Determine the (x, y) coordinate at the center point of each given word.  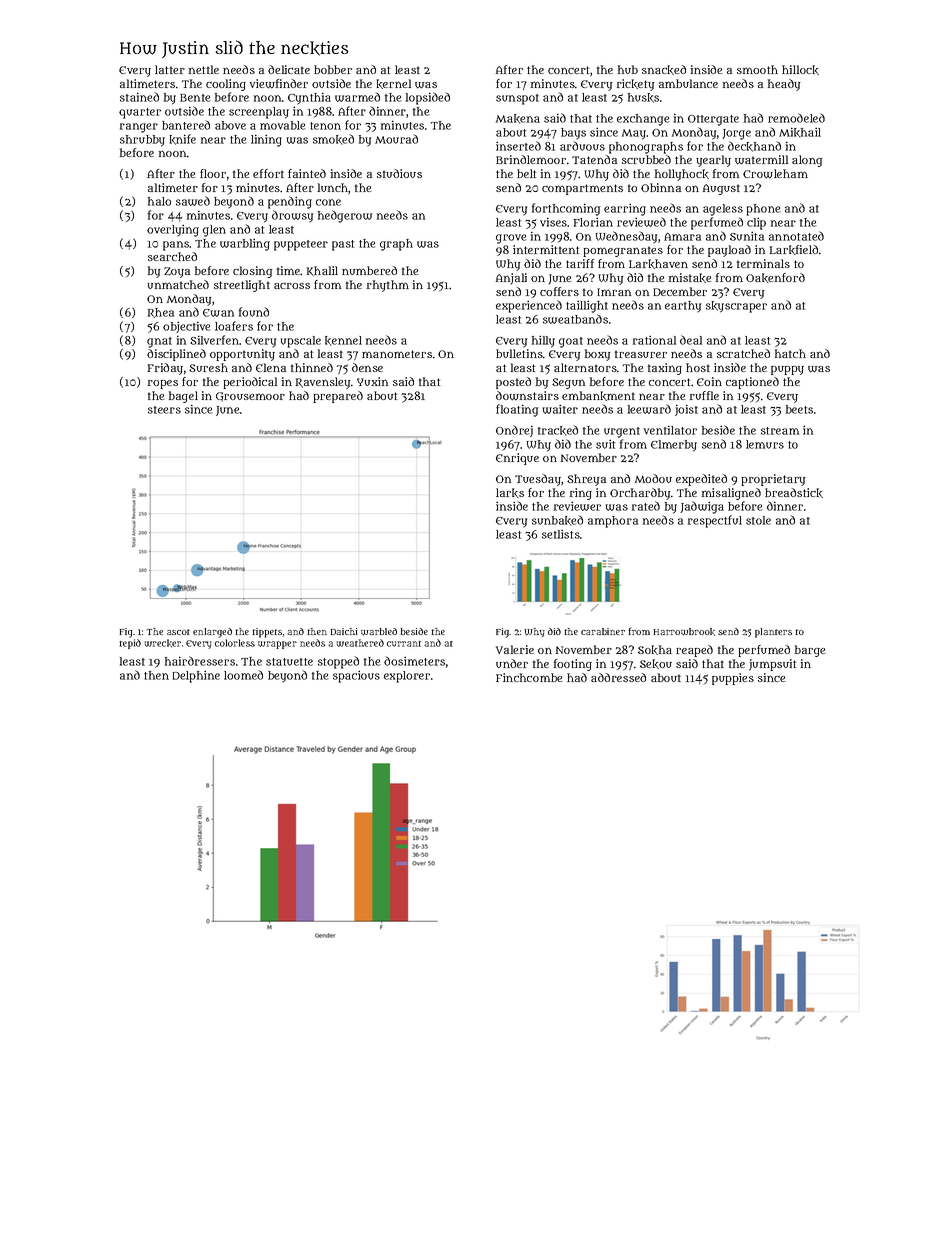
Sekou (656, 664)
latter (170, 69)
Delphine (196, 676)
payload (729, 251)
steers (164, 410)
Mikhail (800, 132)
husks (643, 98)
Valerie (515, 649)
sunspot (517, 99)
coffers (559, 291)
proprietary (773, 480)
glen (214, 231)
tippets (267, 633)
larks (510, 493)
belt (526, 173)
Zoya (177, 272)
